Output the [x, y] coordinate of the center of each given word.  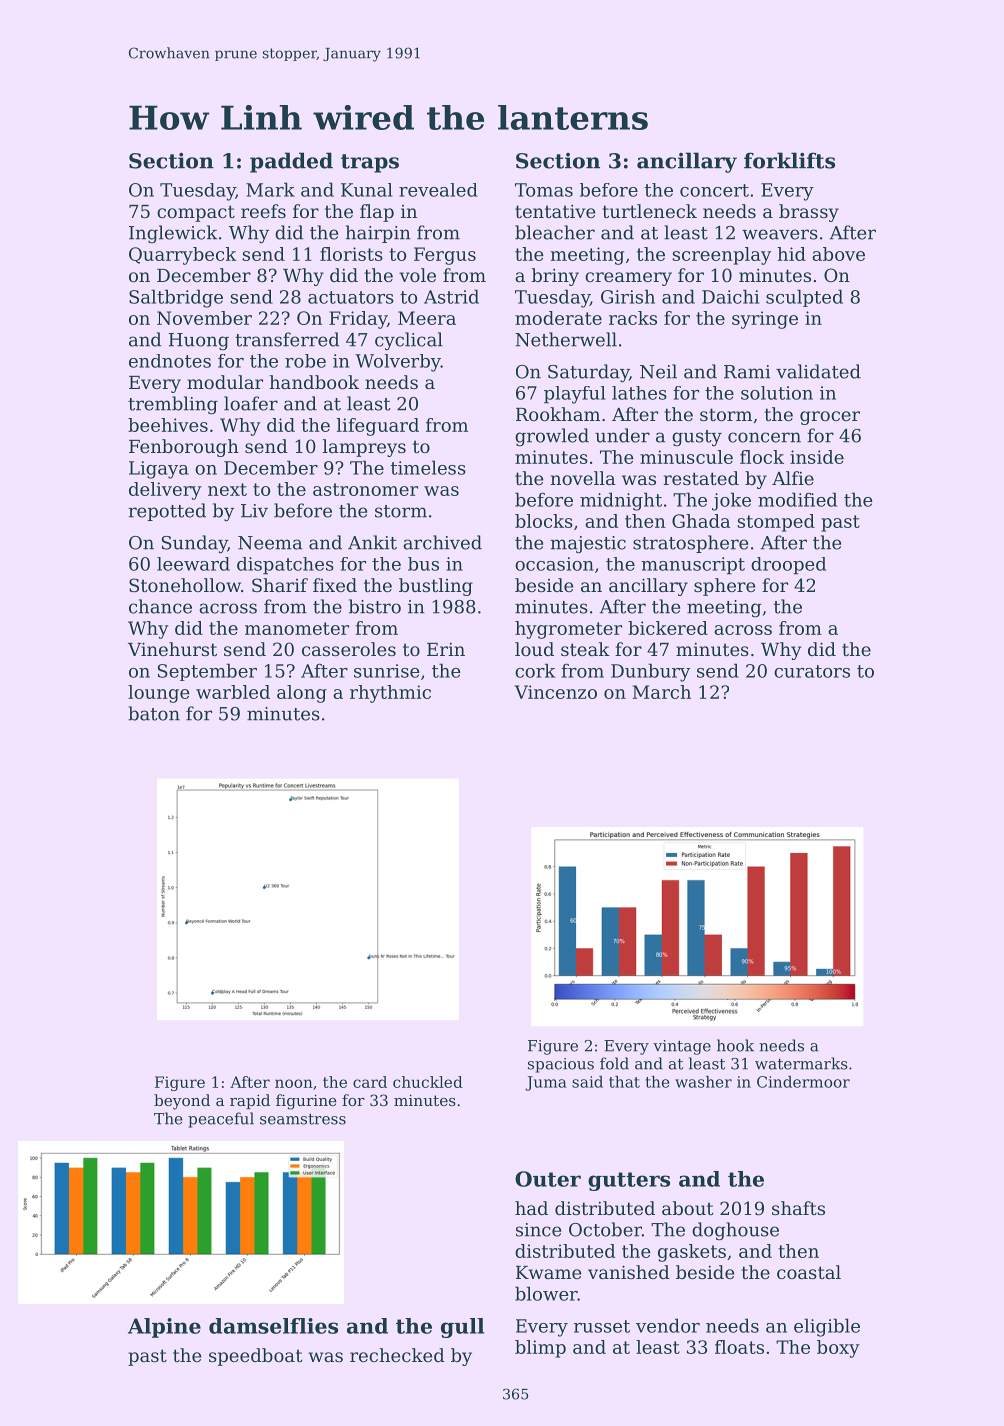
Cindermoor [803, 1082]
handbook [314, 382]
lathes [639, 393]
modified [797, 499]
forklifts [789, 160]
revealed [438, 190]
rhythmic [390, 694]
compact [196, 213]
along [302, 694]
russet [602, 1326]
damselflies [273, 1326]
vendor [668, 1325]
